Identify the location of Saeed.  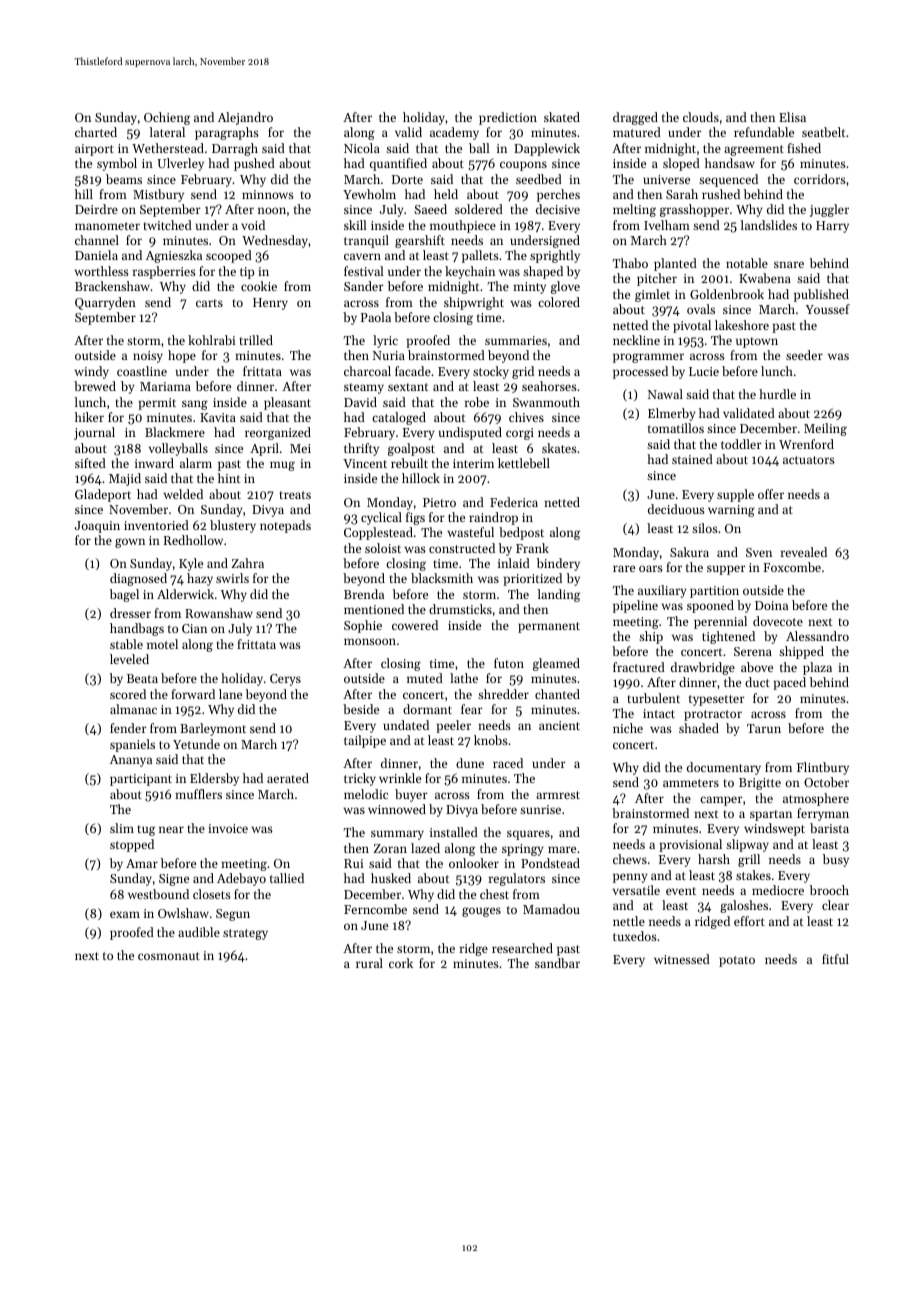
(430, 209).
